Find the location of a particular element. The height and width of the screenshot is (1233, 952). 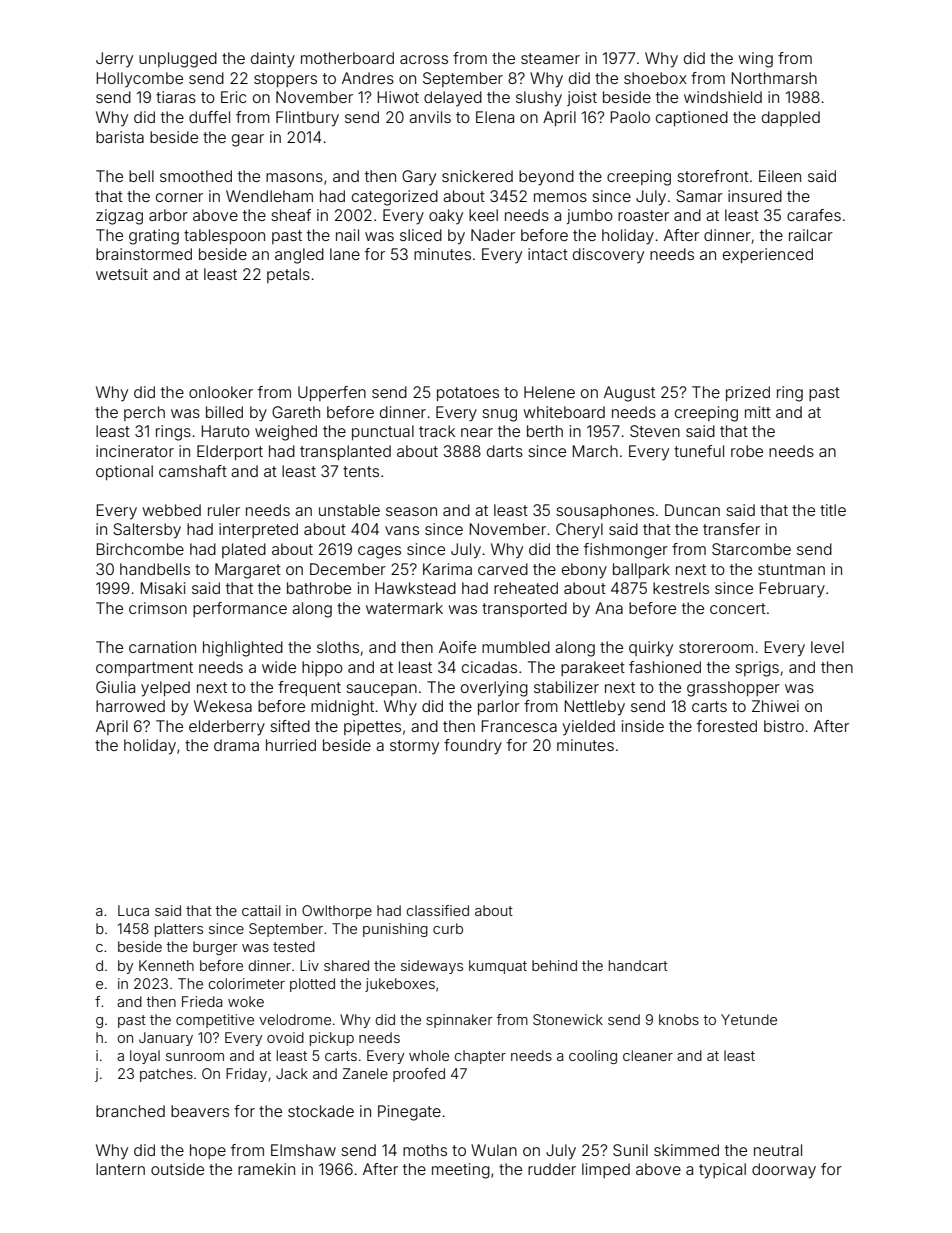

Jerry is located at coordinates (114, 60).
